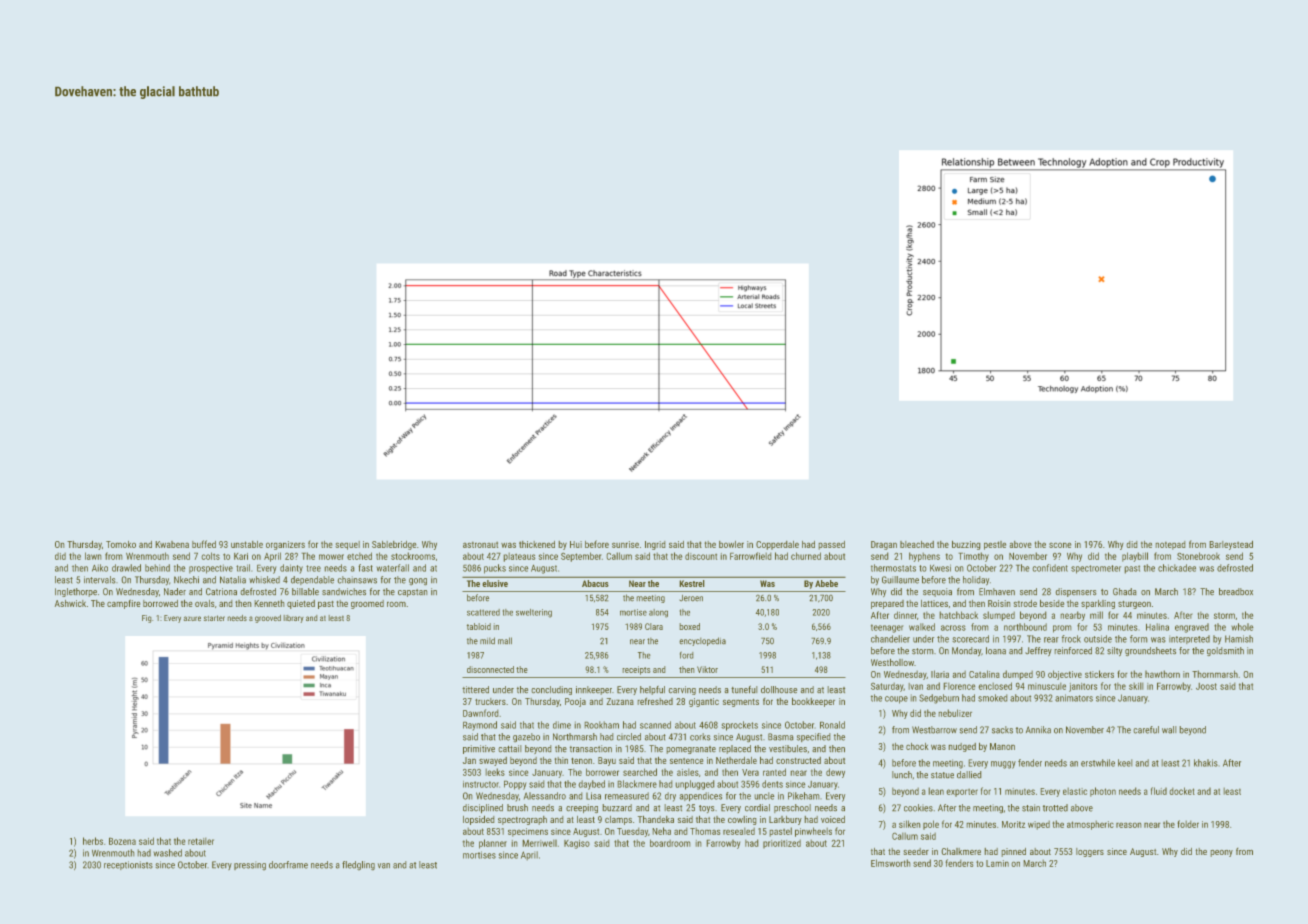 Image resolution: width=1308 pixels, height=924 pixels. Describe the element at coordinates (739, 726) in the screenshot. I see `sprockets` at that location.
